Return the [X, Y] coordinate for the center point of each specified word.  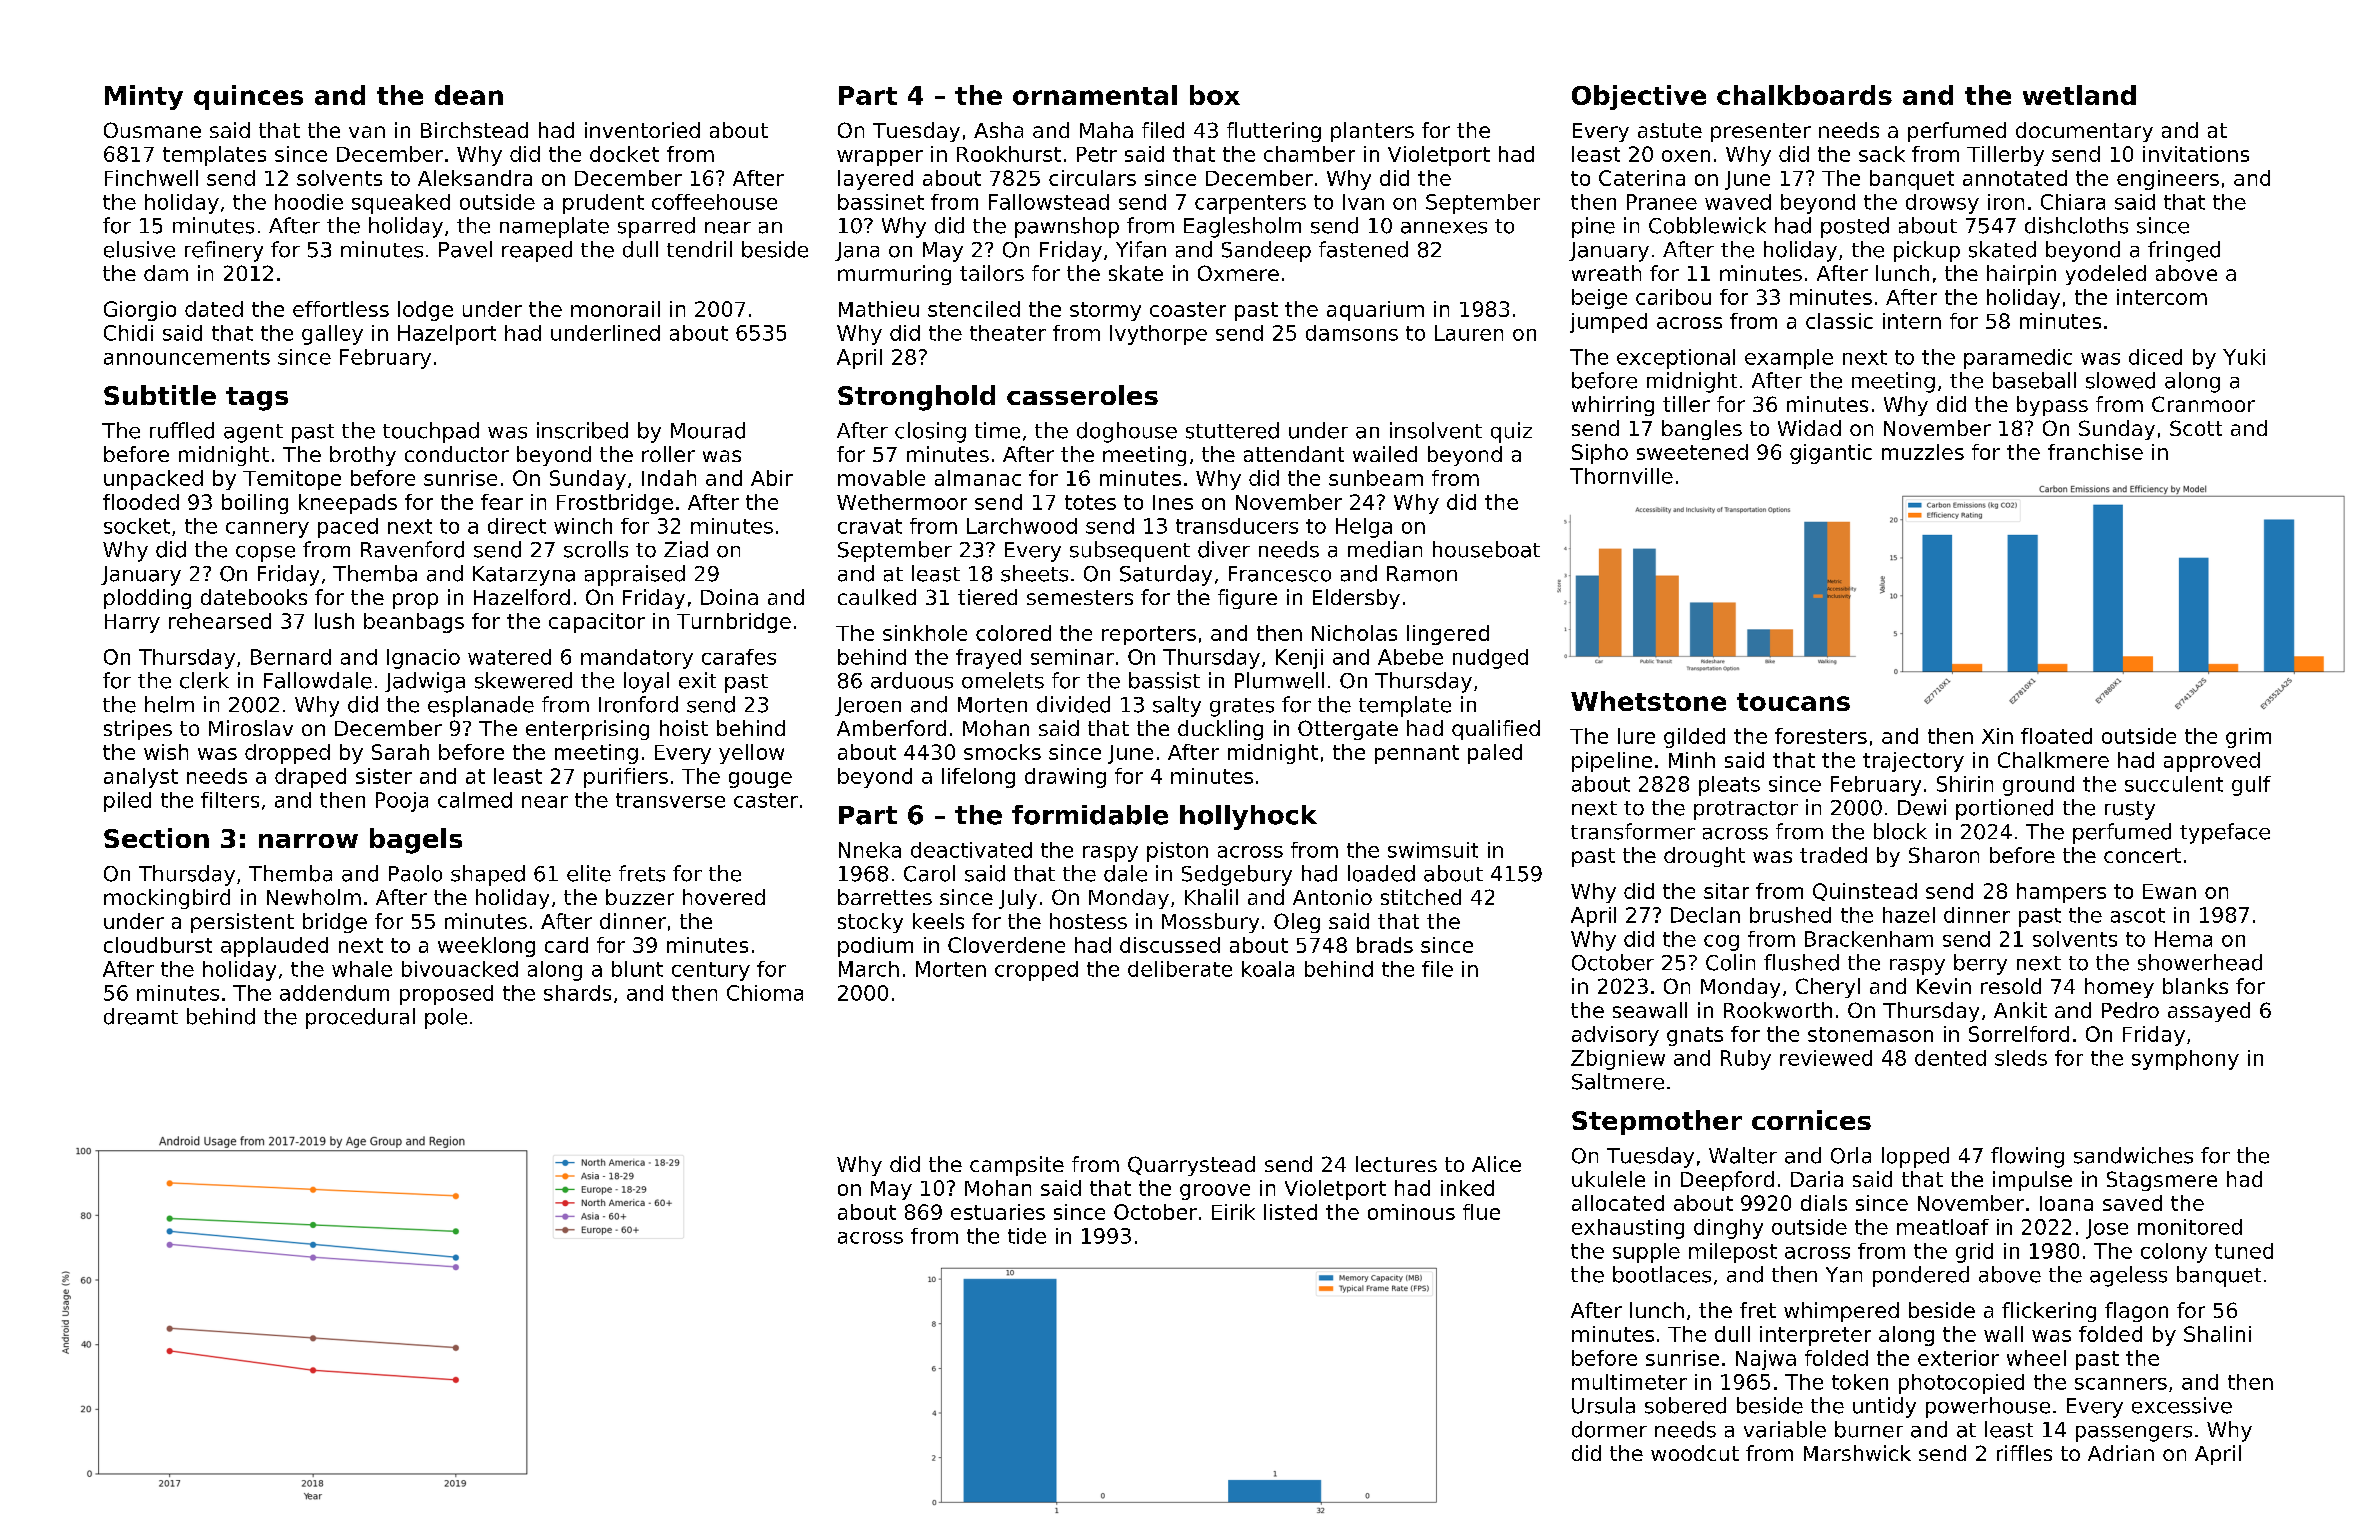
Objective [1639, 97]
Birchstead [474, 130]
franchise [2095, 452]
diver [1224, 549]
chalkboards [1804, 95]
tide [1027, 1236]
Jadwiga [425, 682]
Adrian [2121, 1453]
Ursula [1603, 1405]
